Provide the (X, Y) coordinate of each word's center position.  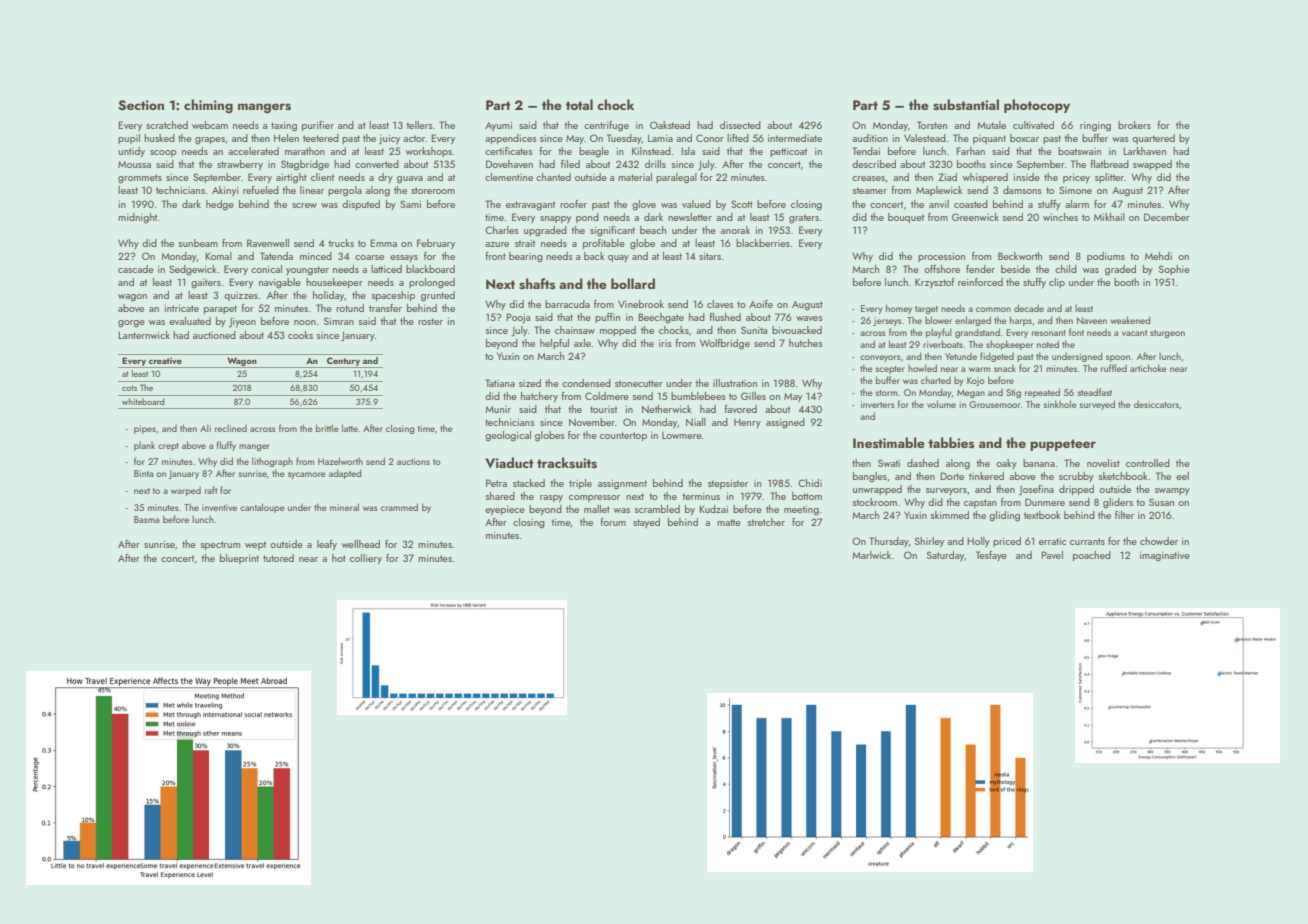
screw (304, 205)
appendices (511, 139)
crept (168, 447)
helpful (554, 344)
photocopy (1037, 106)
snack (1005, 368)
